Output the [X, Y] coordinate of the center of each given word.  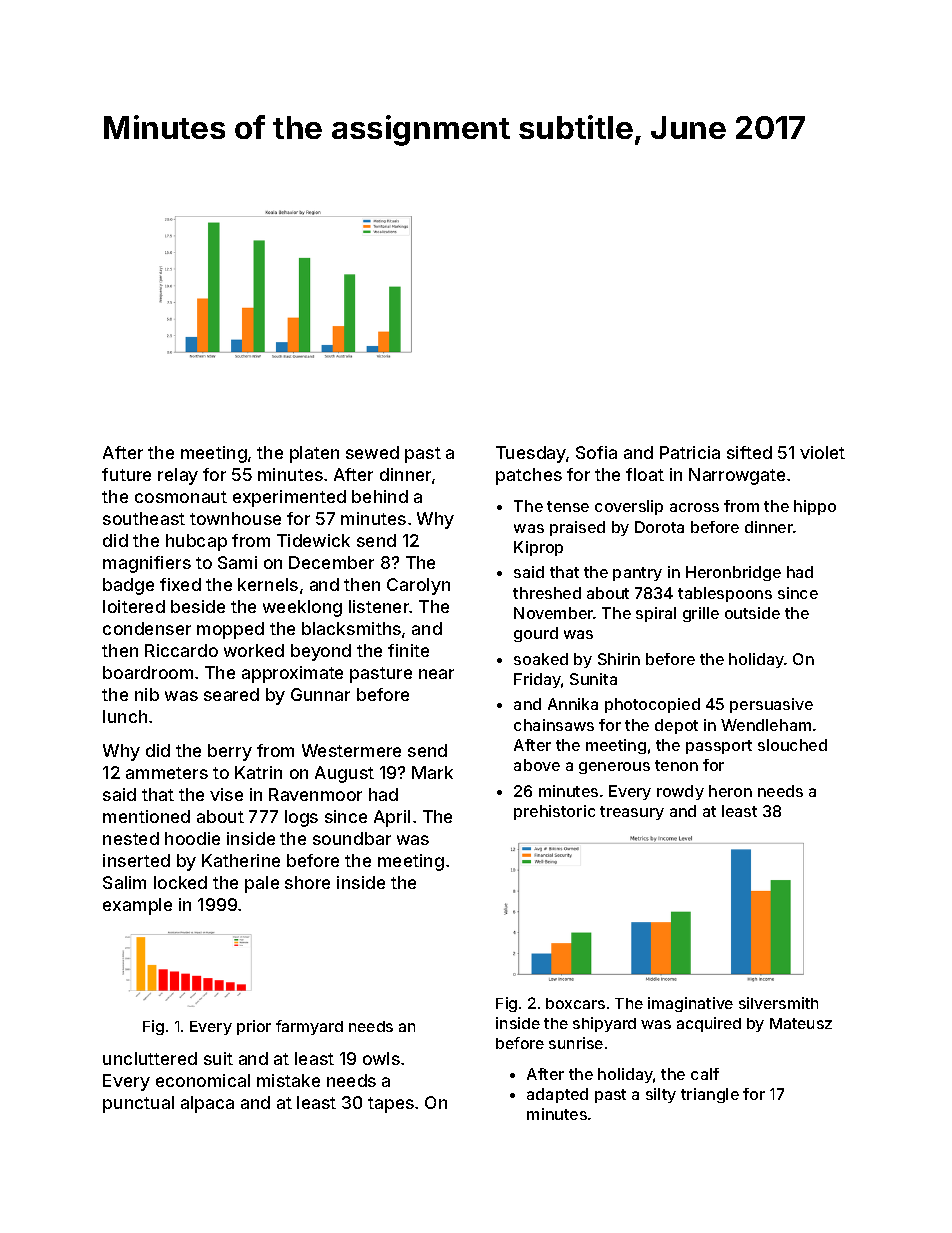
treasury [632, 813]
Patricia [690, 452]
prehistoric [554, 812]
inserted [136, 860]
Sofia [596, 452]
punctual [138, 1104]
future [126, 474]
